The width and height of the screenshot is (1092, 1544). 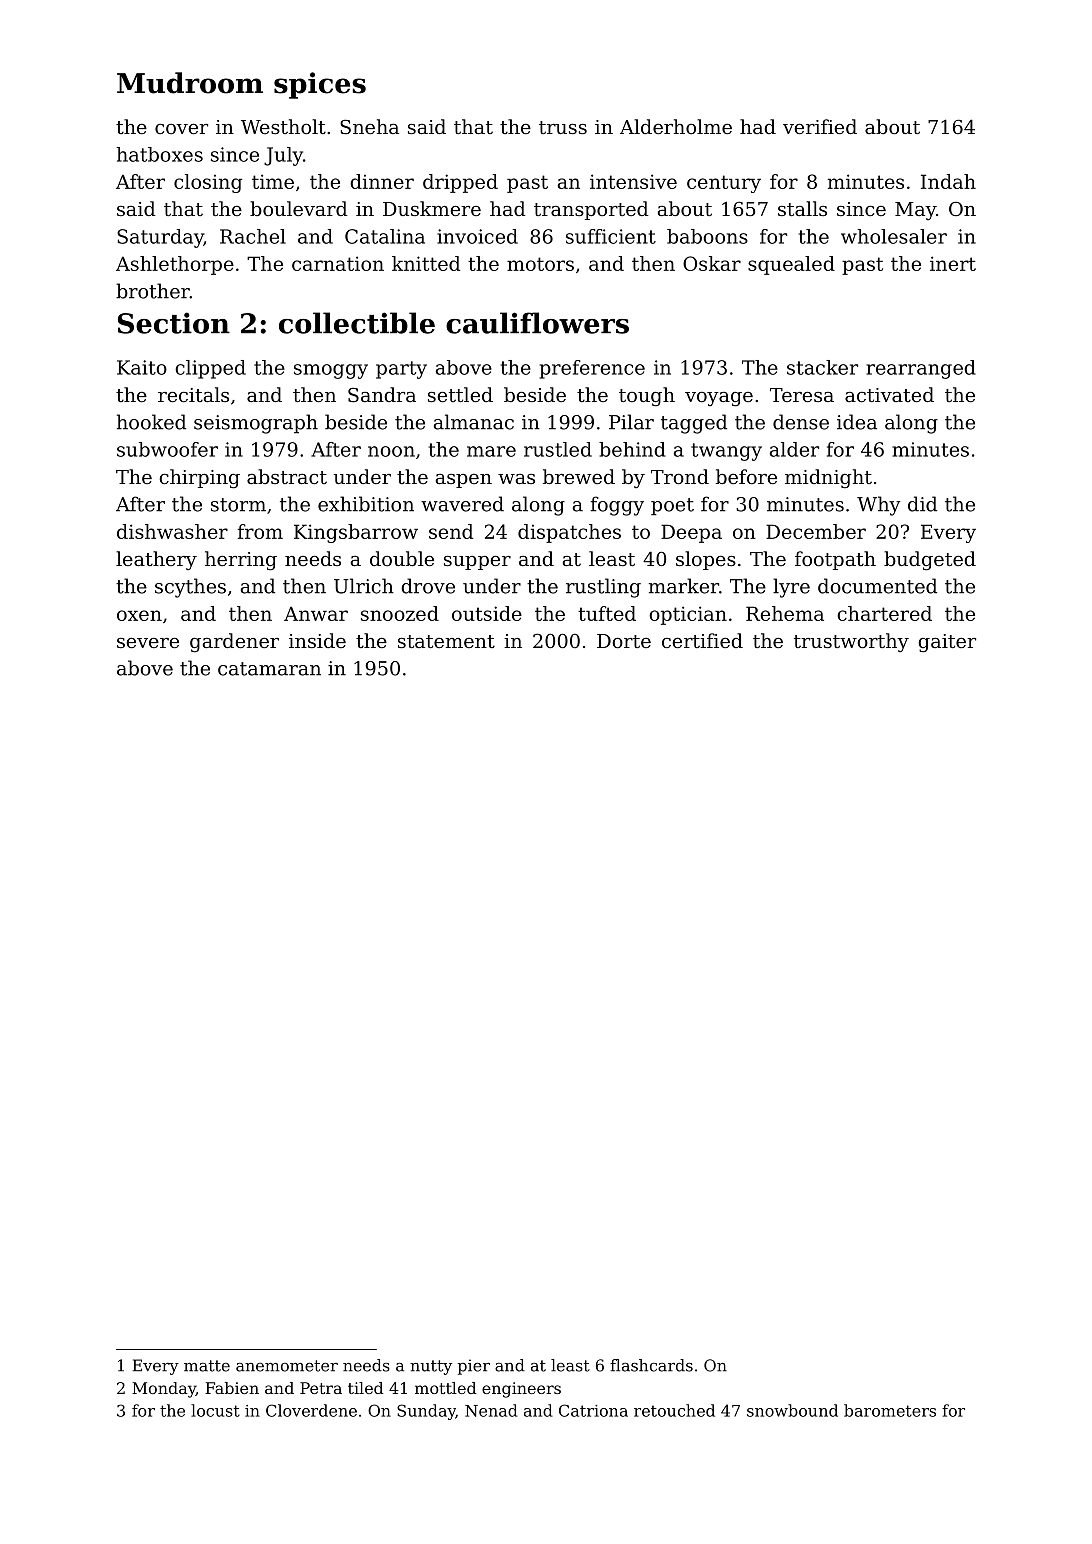 What do you see at coordinates (563, 127) in the screenshot?
I see `truss` at bounding box center [563, 127].
